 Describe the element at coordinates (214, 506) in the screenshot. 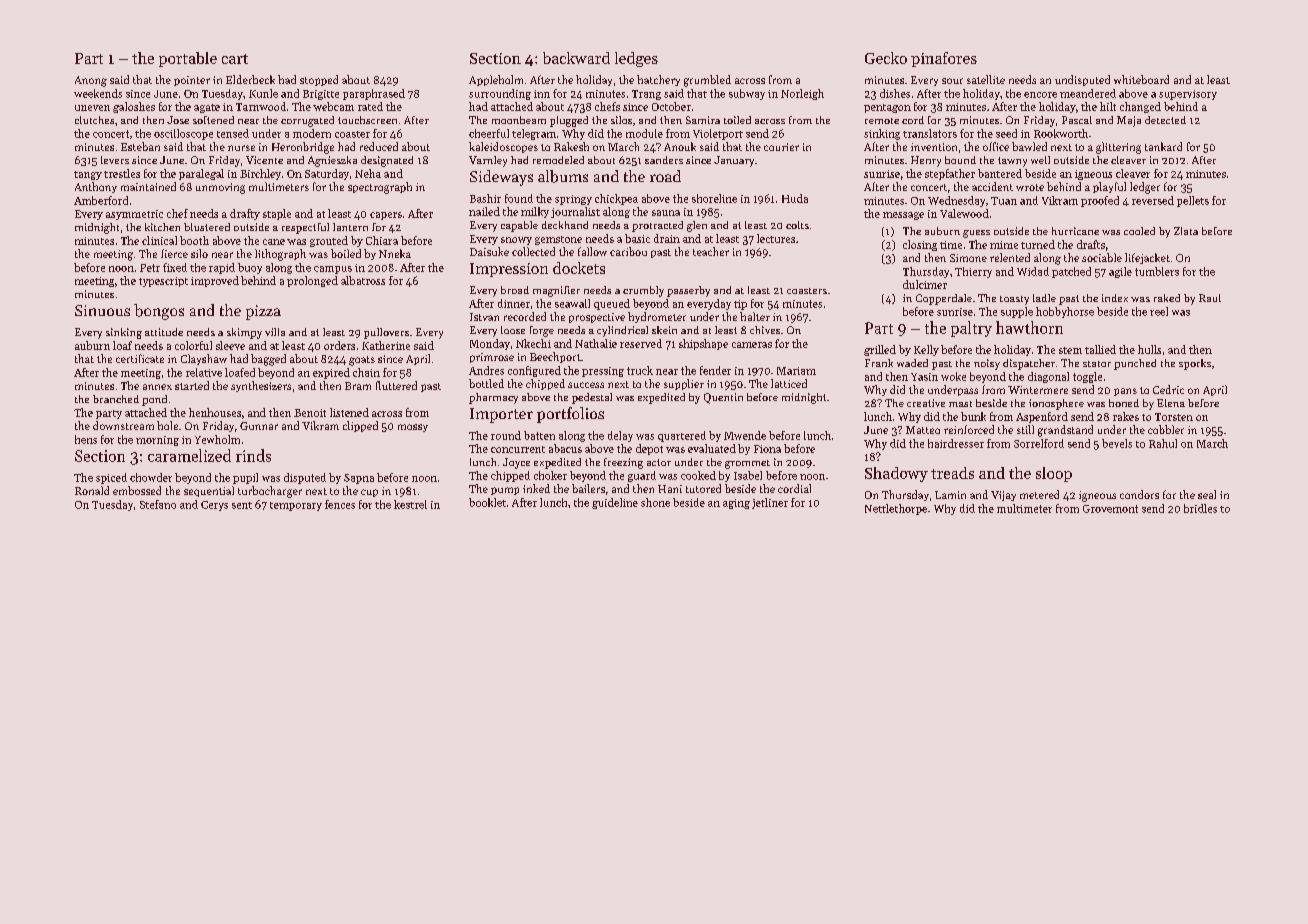

I see `Cerys` at that location.
